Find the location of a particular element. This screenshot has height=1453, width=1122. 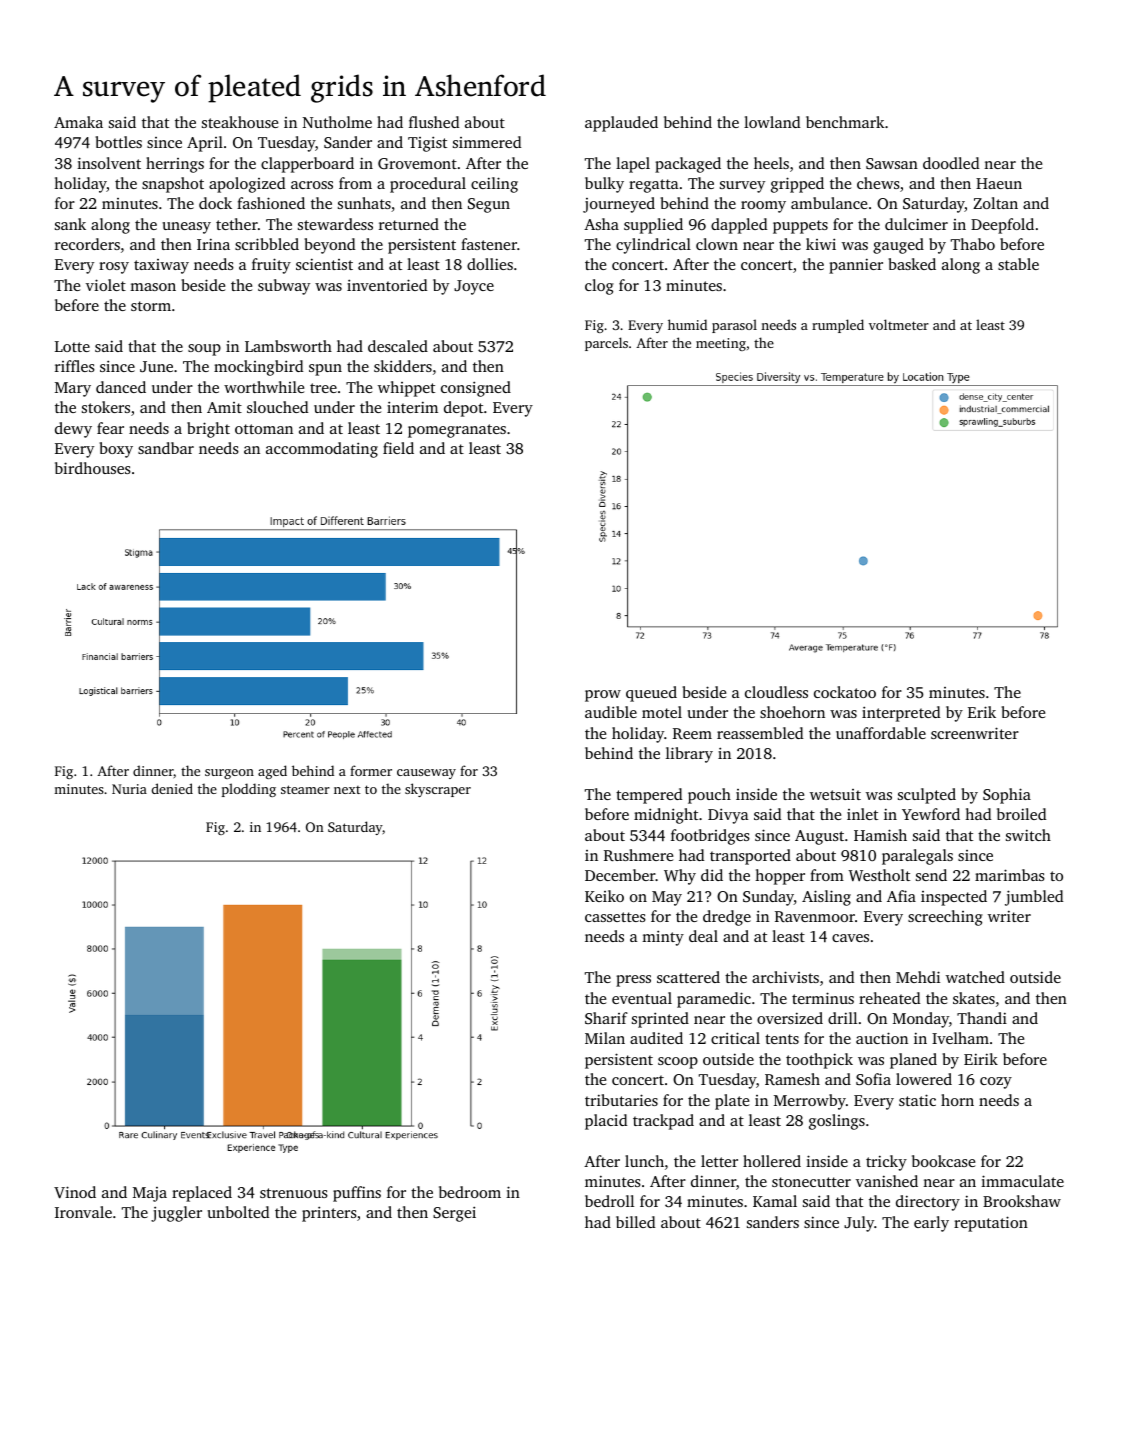

Nuria is located at coordinates (129, 789).
